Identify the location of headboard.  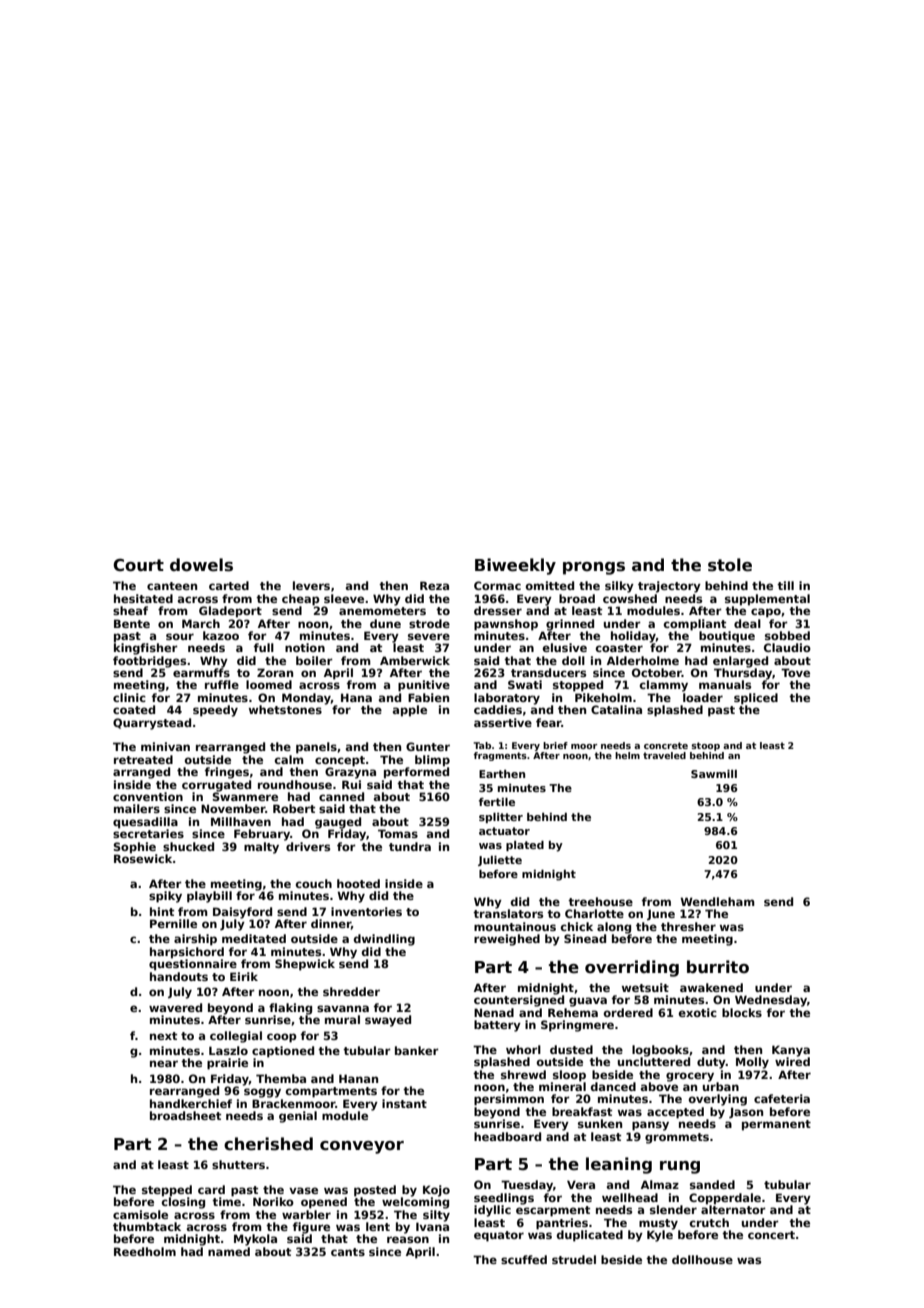
(507, 1136).
